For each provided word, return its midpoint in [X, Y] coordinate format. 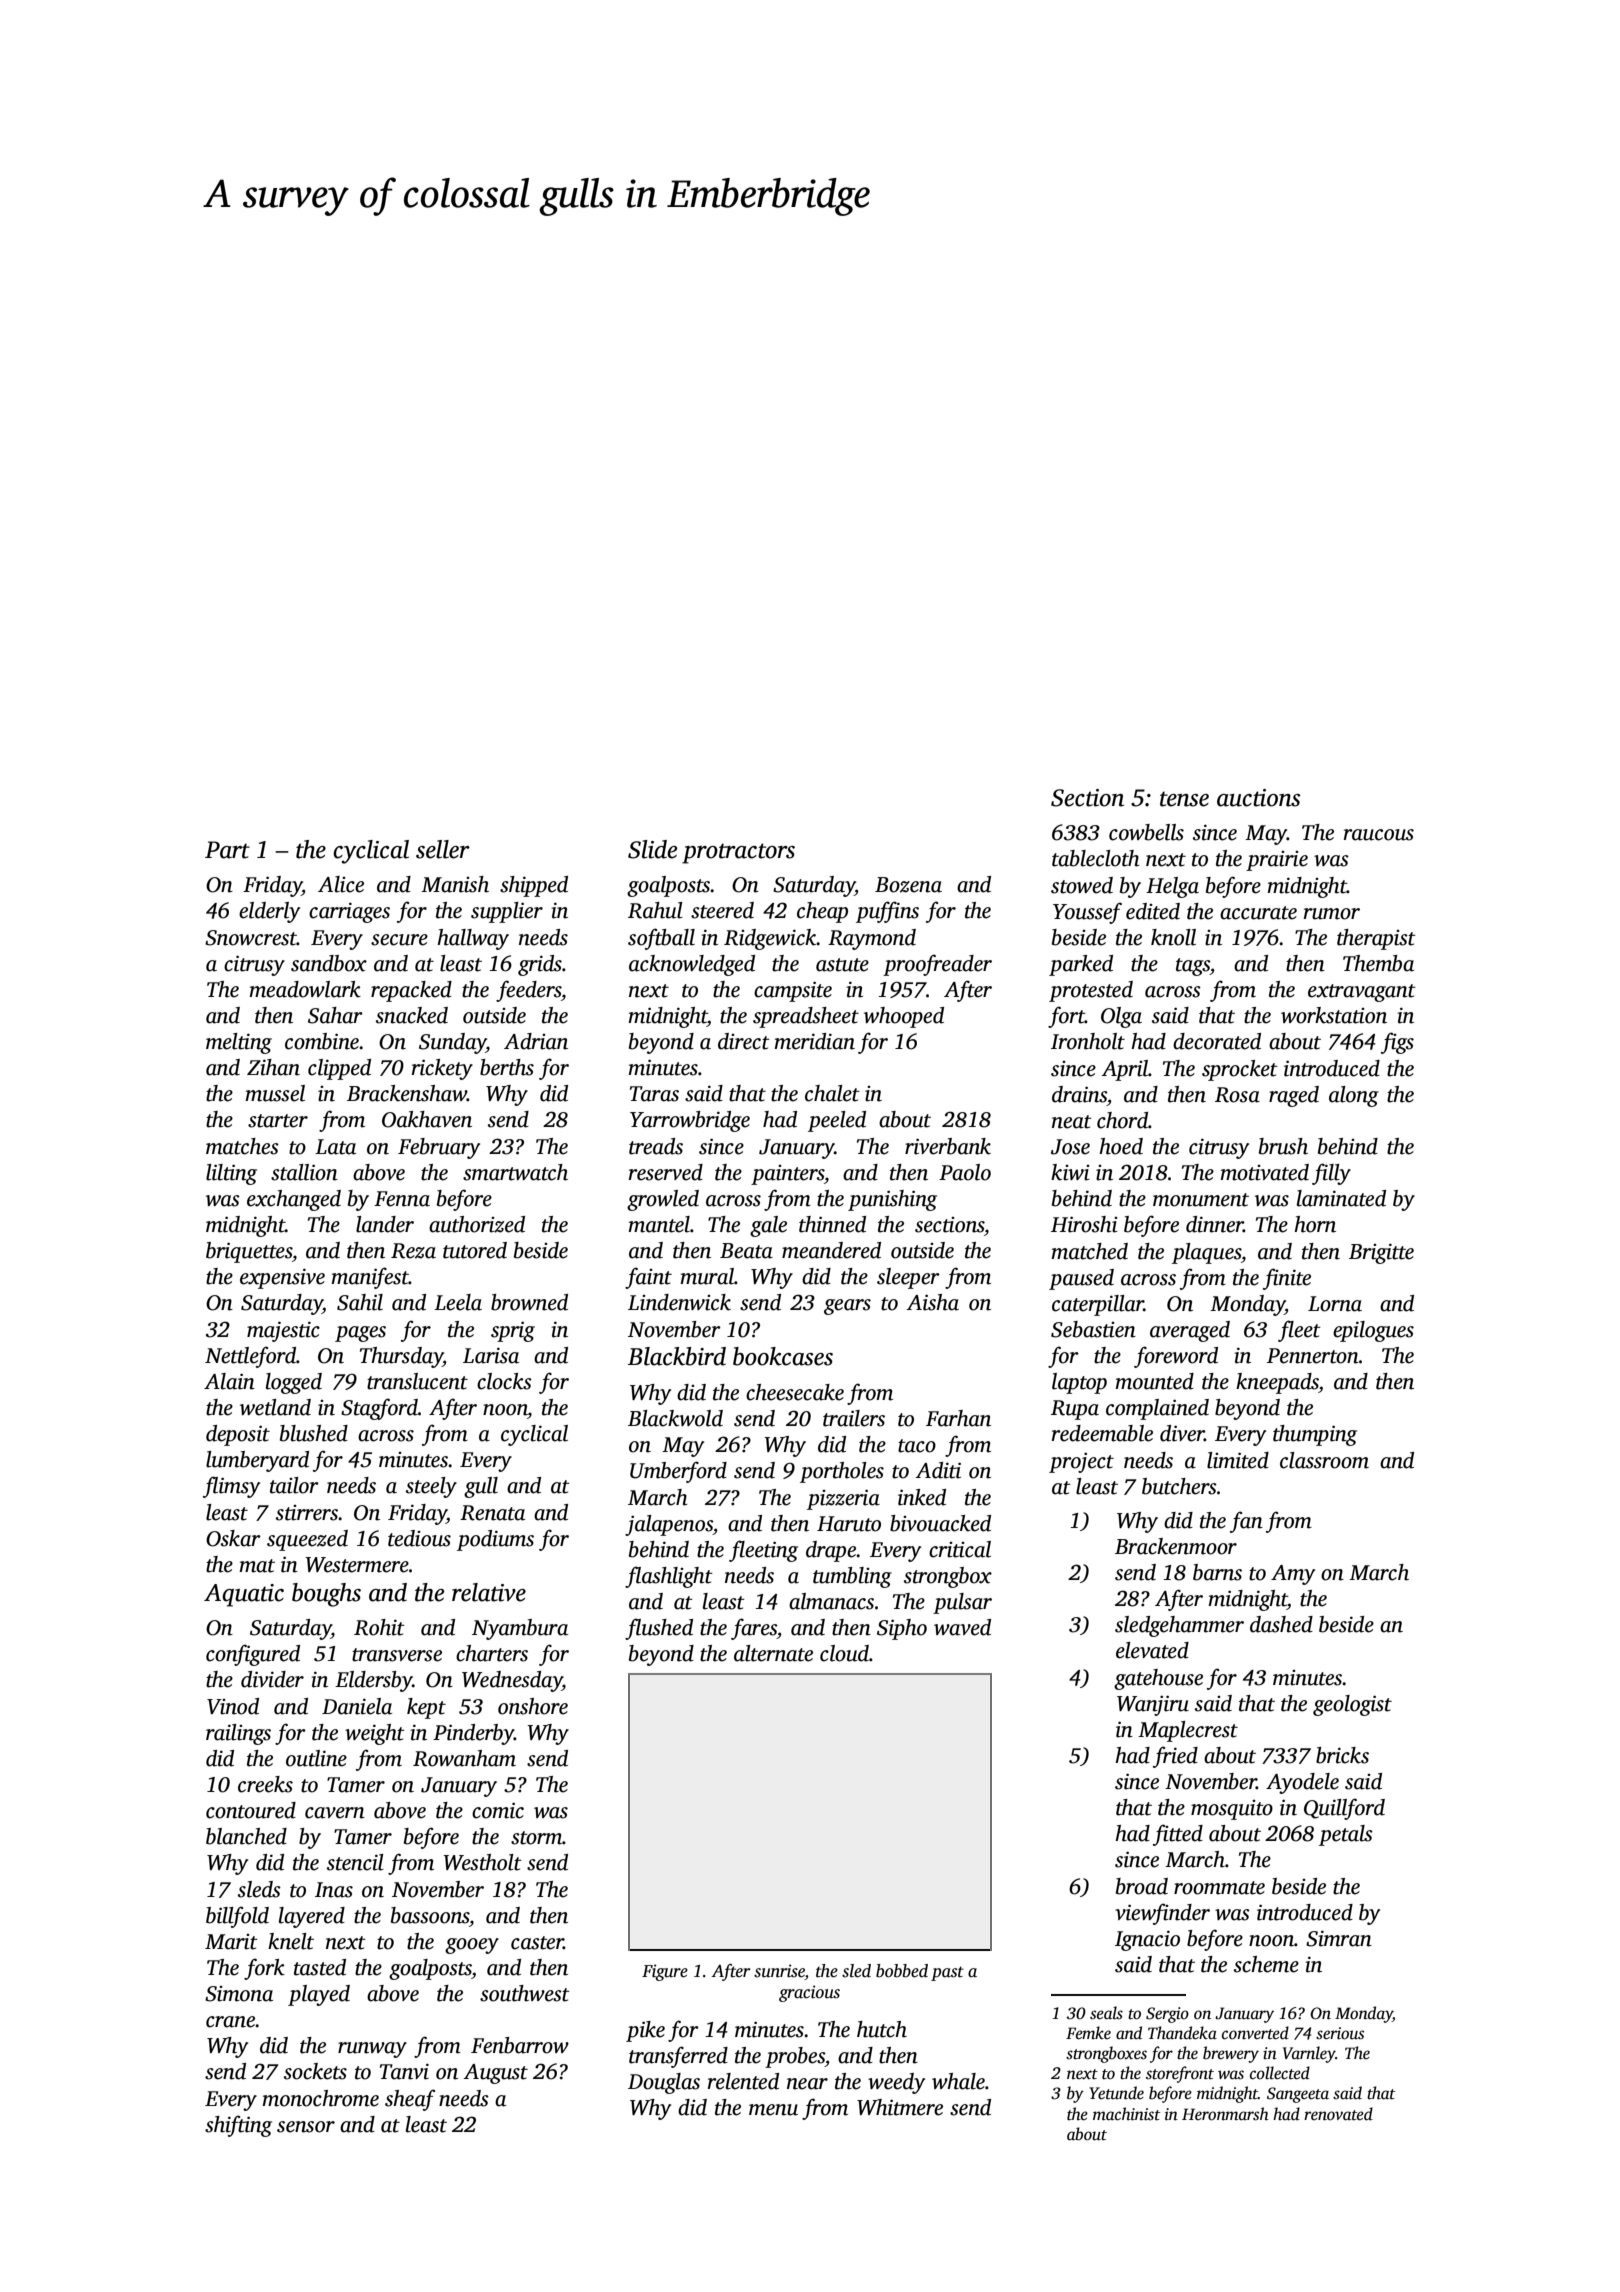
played [319, 1995]
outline [316, 1758]
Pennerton [1313, 1356]
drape [831, 1551]
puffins [887, 912]
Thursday [401, 1357]
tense [1184, 799]
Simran [1339, 1938]
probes [795, 2057]
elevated [1152, 1650]
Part [227, 850]
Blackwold [675, 1418]
